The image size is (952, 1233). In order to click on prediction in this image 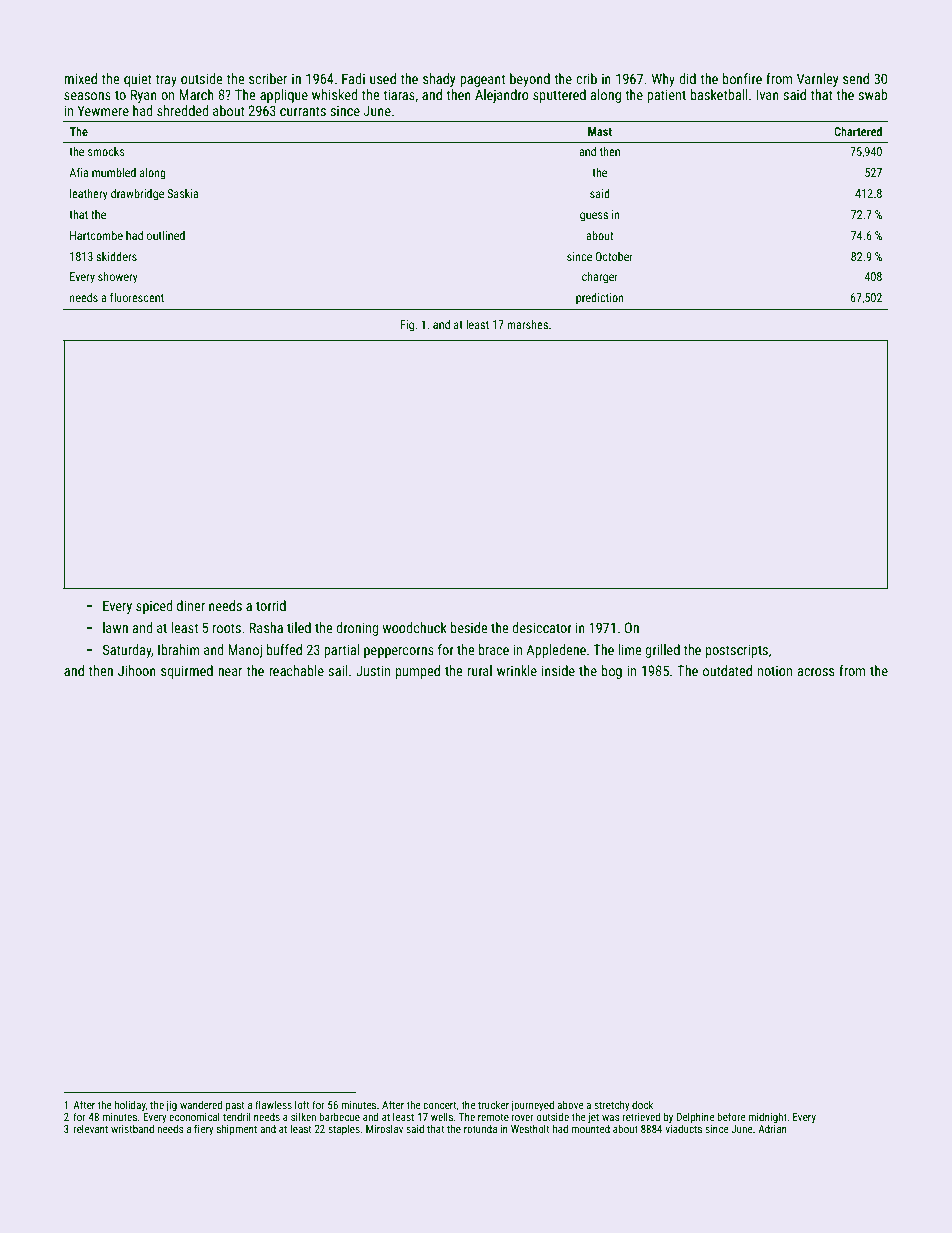, I will do `click(599, 299)`.
